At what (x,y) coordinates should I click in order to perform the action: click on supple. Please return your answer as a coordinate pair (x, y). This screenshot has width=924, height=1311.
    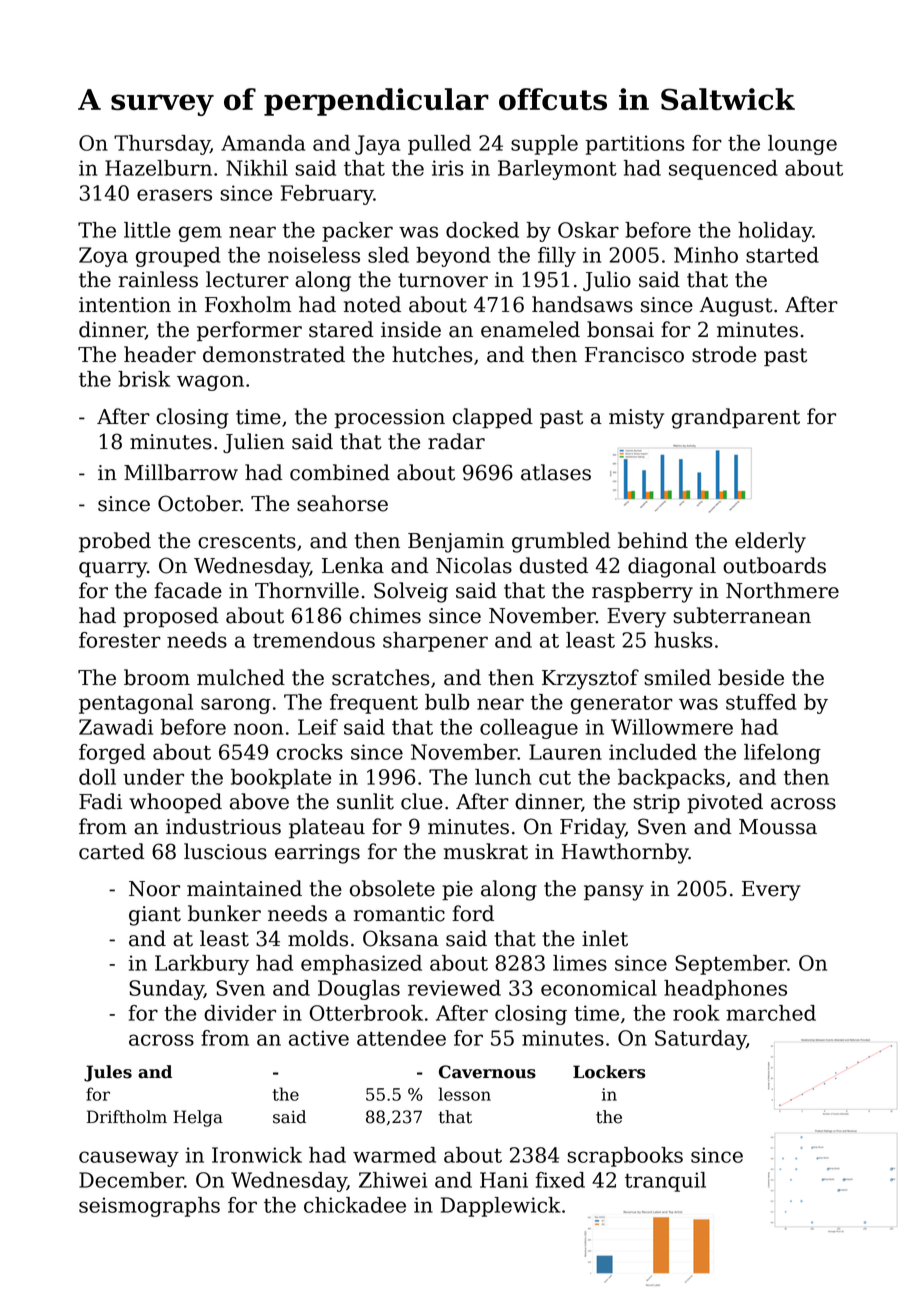
    Looking at the image, I should click on (544, 145).
